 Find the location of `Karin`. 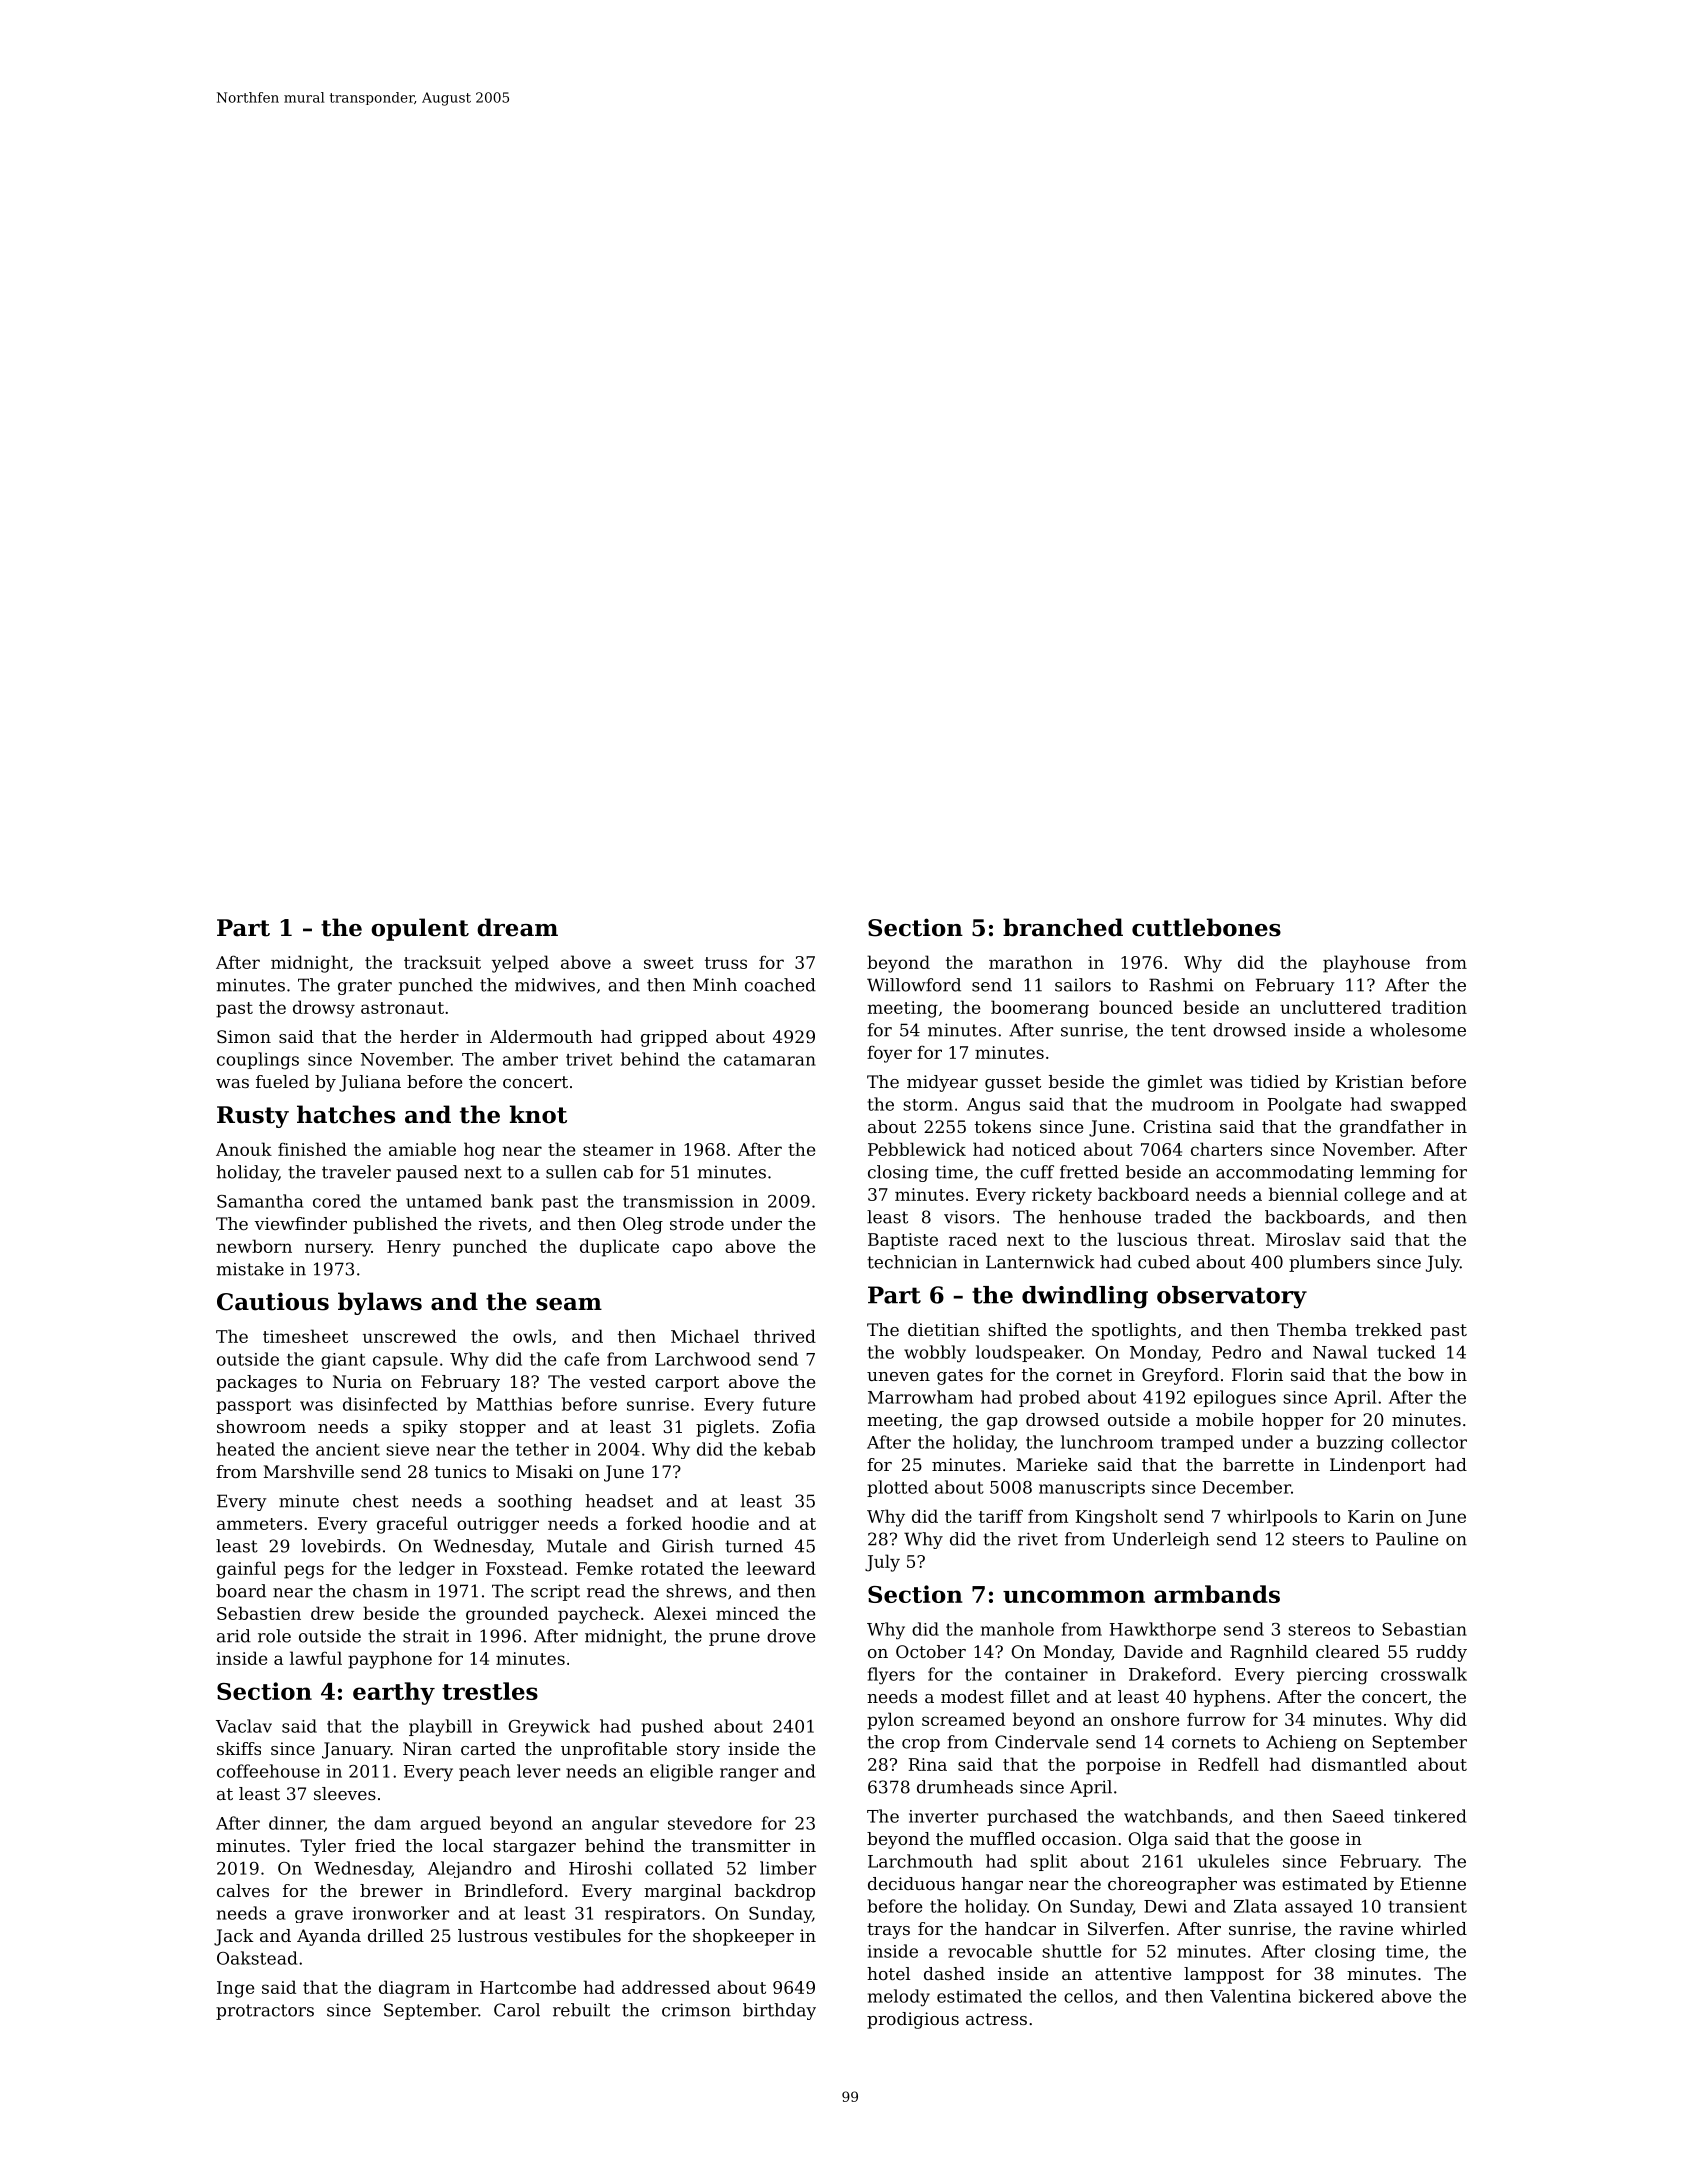

Karin is located at coordinates (1371, 1516).
